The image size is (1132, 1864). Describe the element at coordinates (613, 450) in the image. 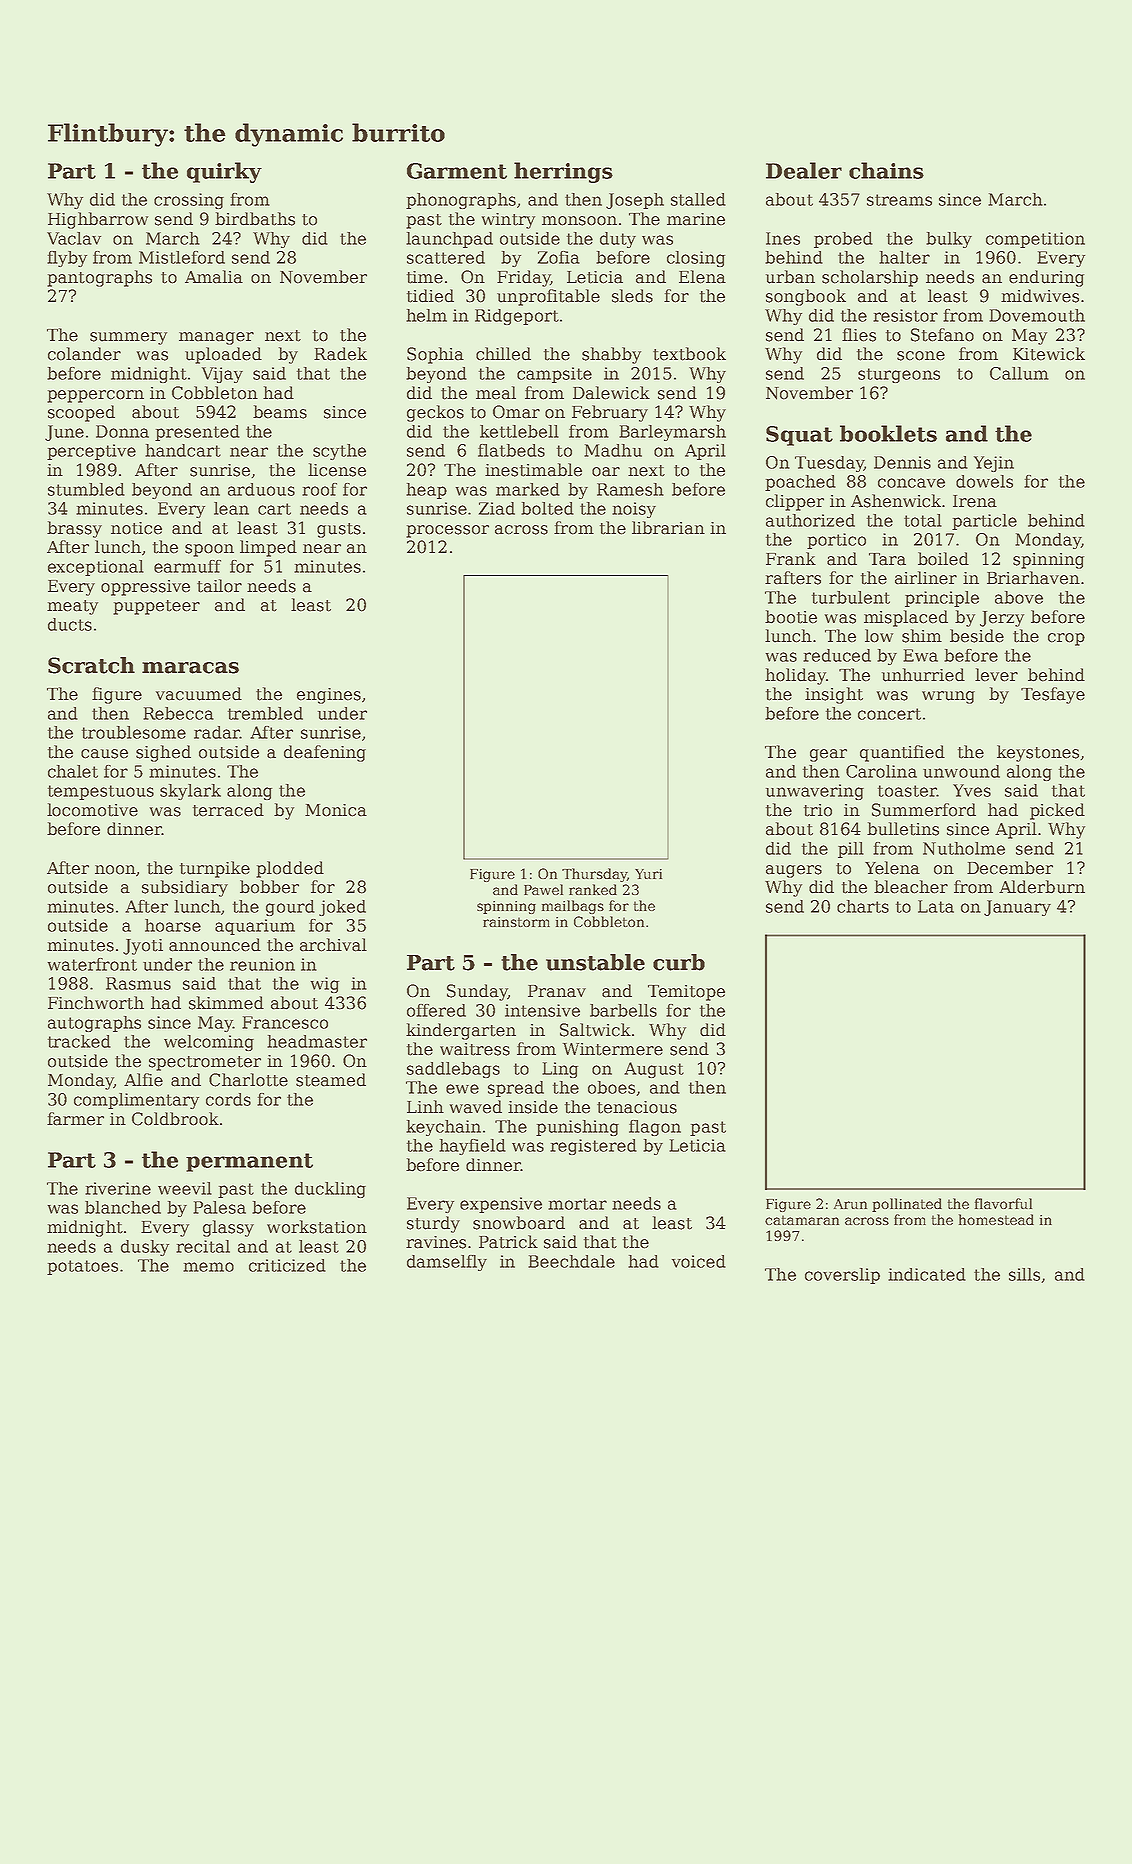

I see `Madhu` at that location.
